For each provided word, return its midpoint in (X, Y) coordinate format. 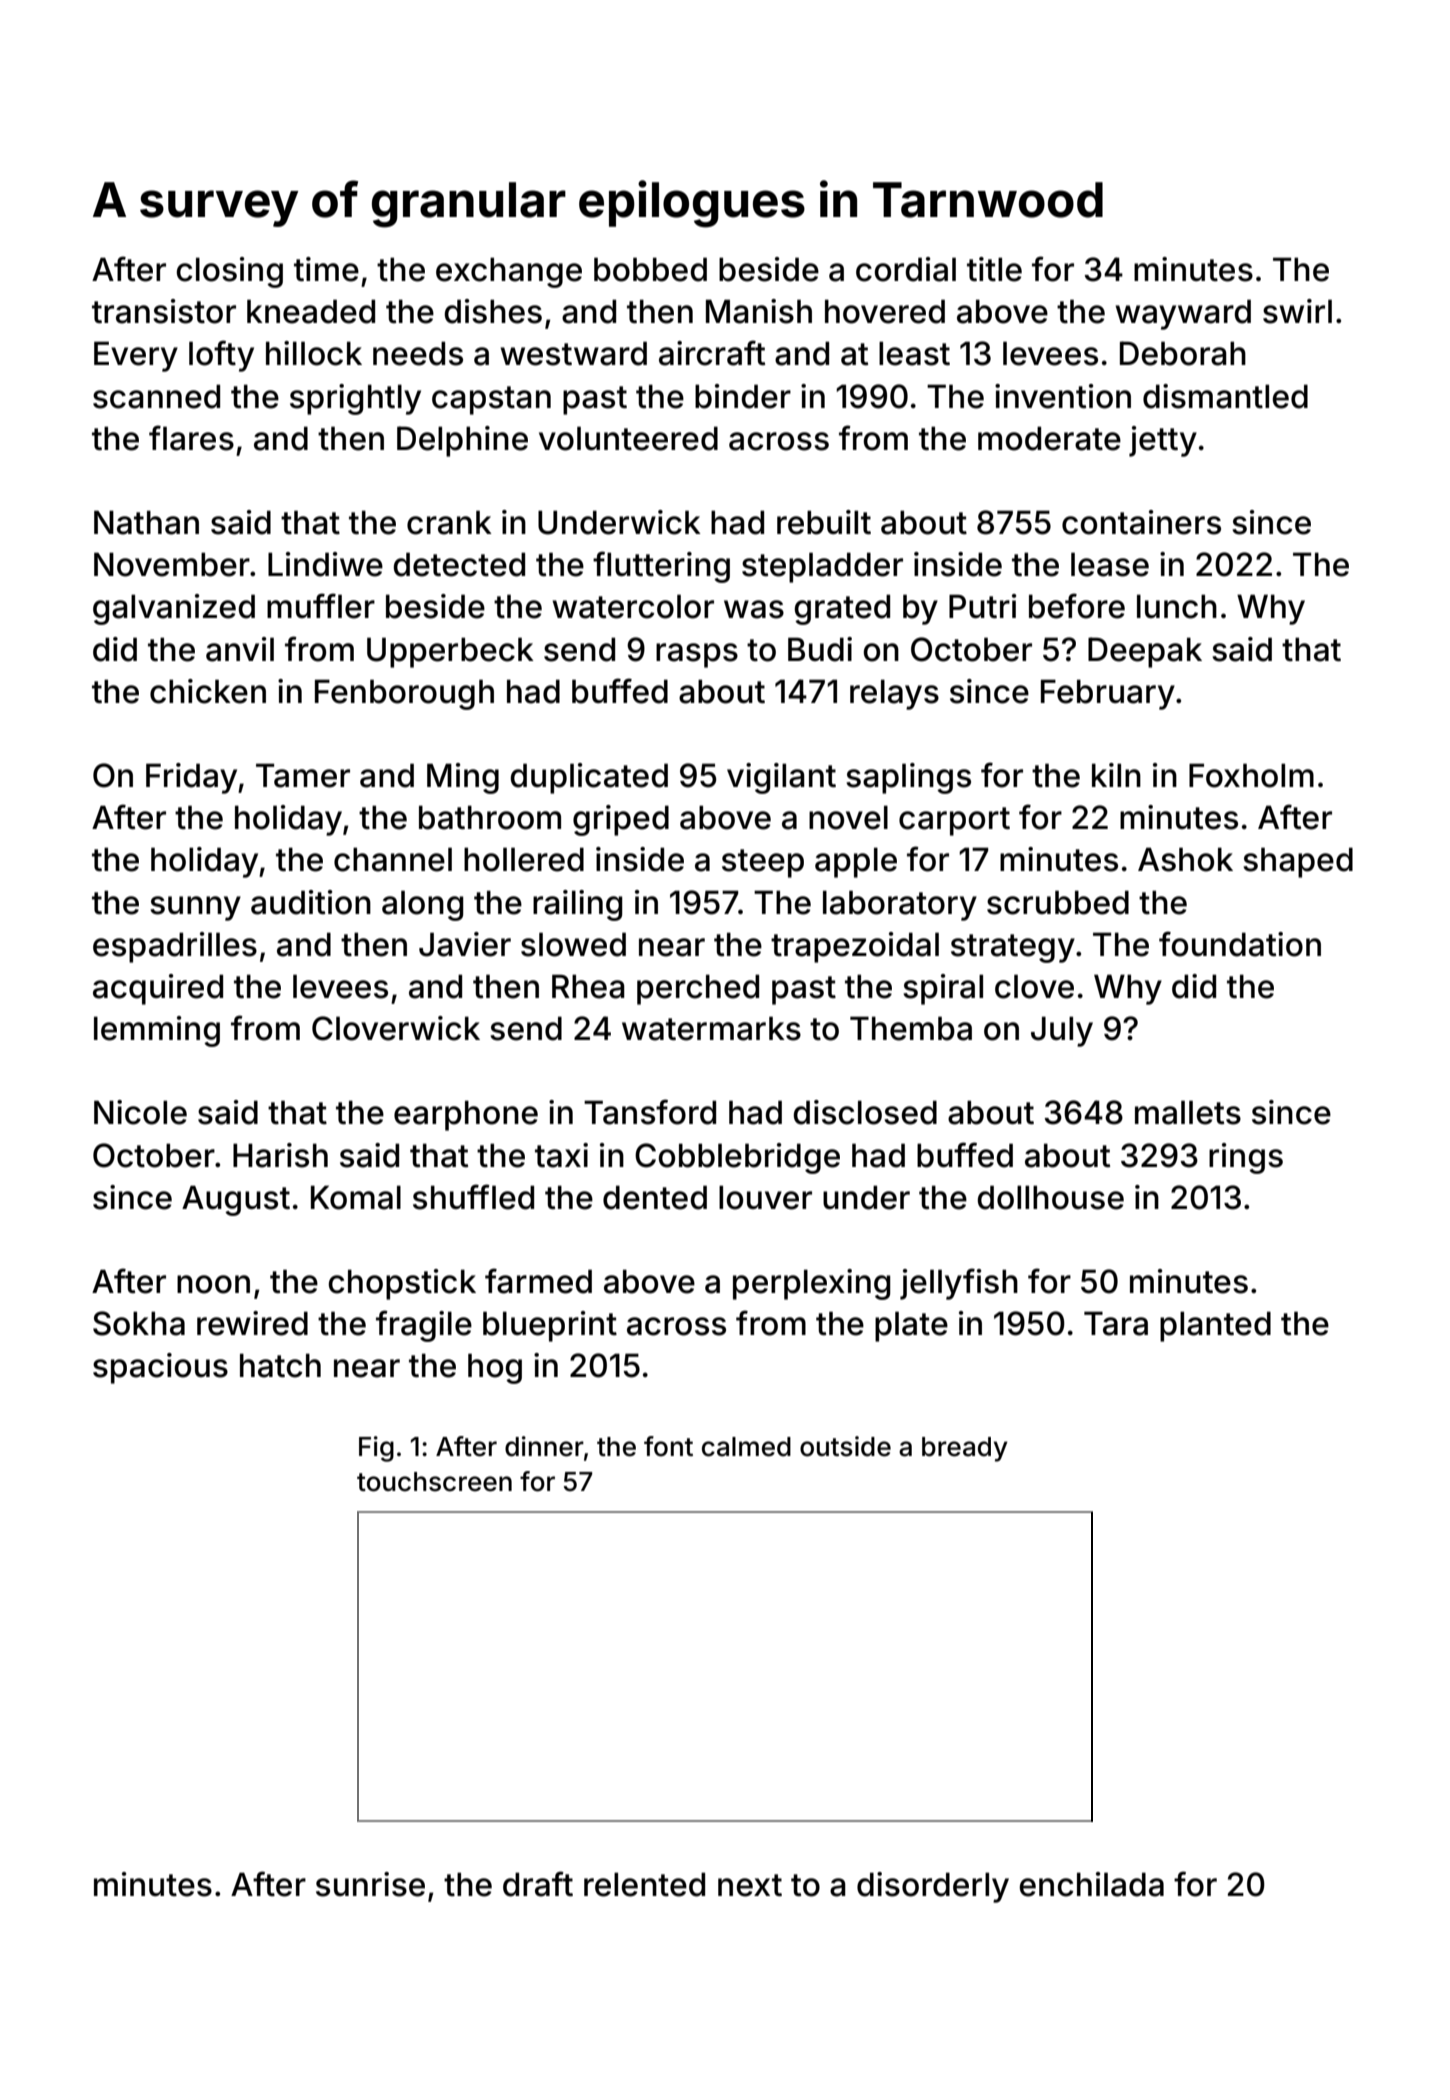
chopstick (402, 1284)
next (750, 1885)
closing (229, 272)
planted (1215, 1326)
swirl (1297, 311)
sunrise (370, 1884)
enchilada (1091, 1884)
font (668, 1446)
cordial (906, 269)
